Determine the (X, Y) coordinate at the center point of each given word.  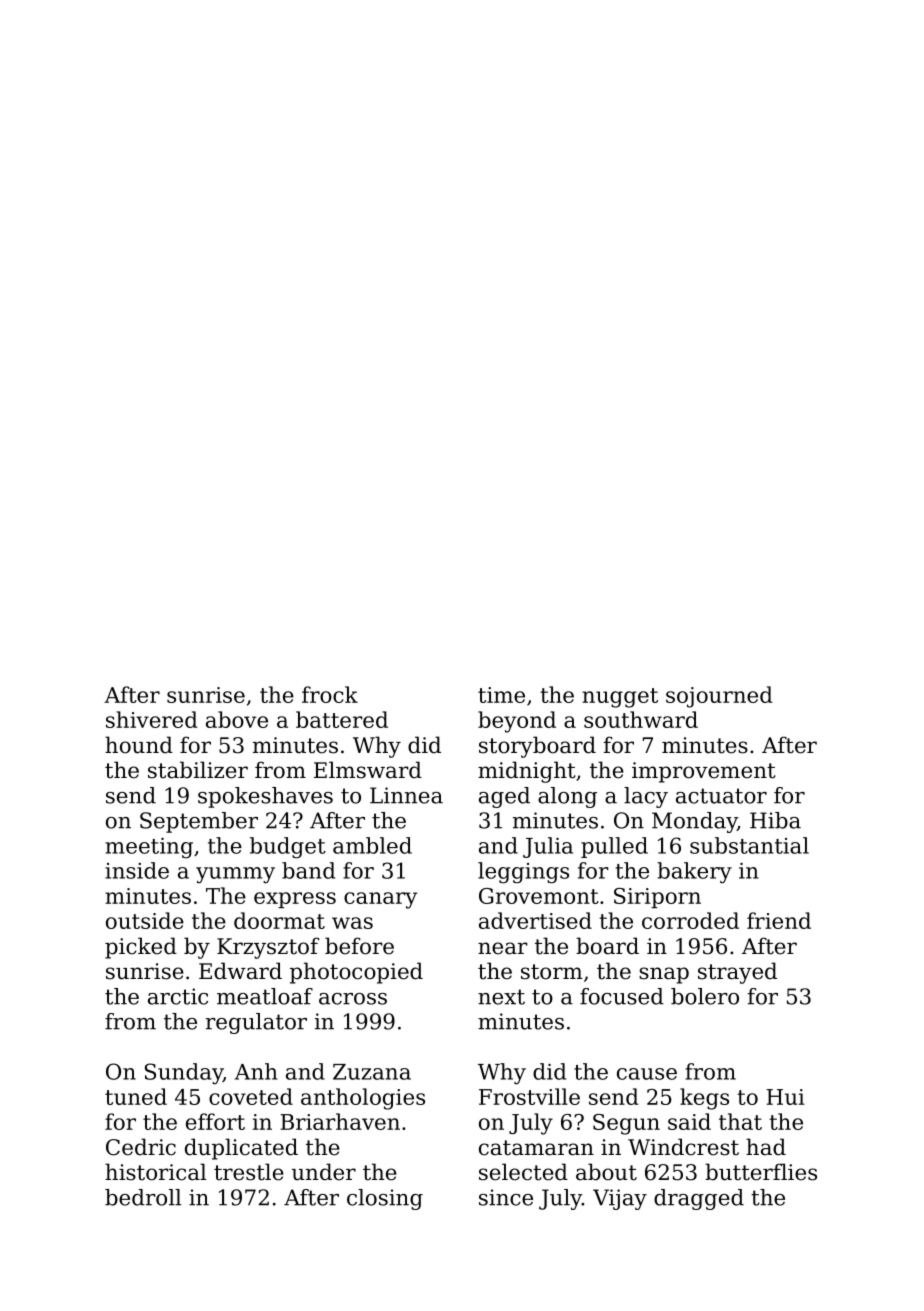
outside (145, 920)
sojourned (719, 697)
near (503, 948)
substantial (749, 845)
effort (215, 1121)
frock (330, 694)
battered (342, 719)
